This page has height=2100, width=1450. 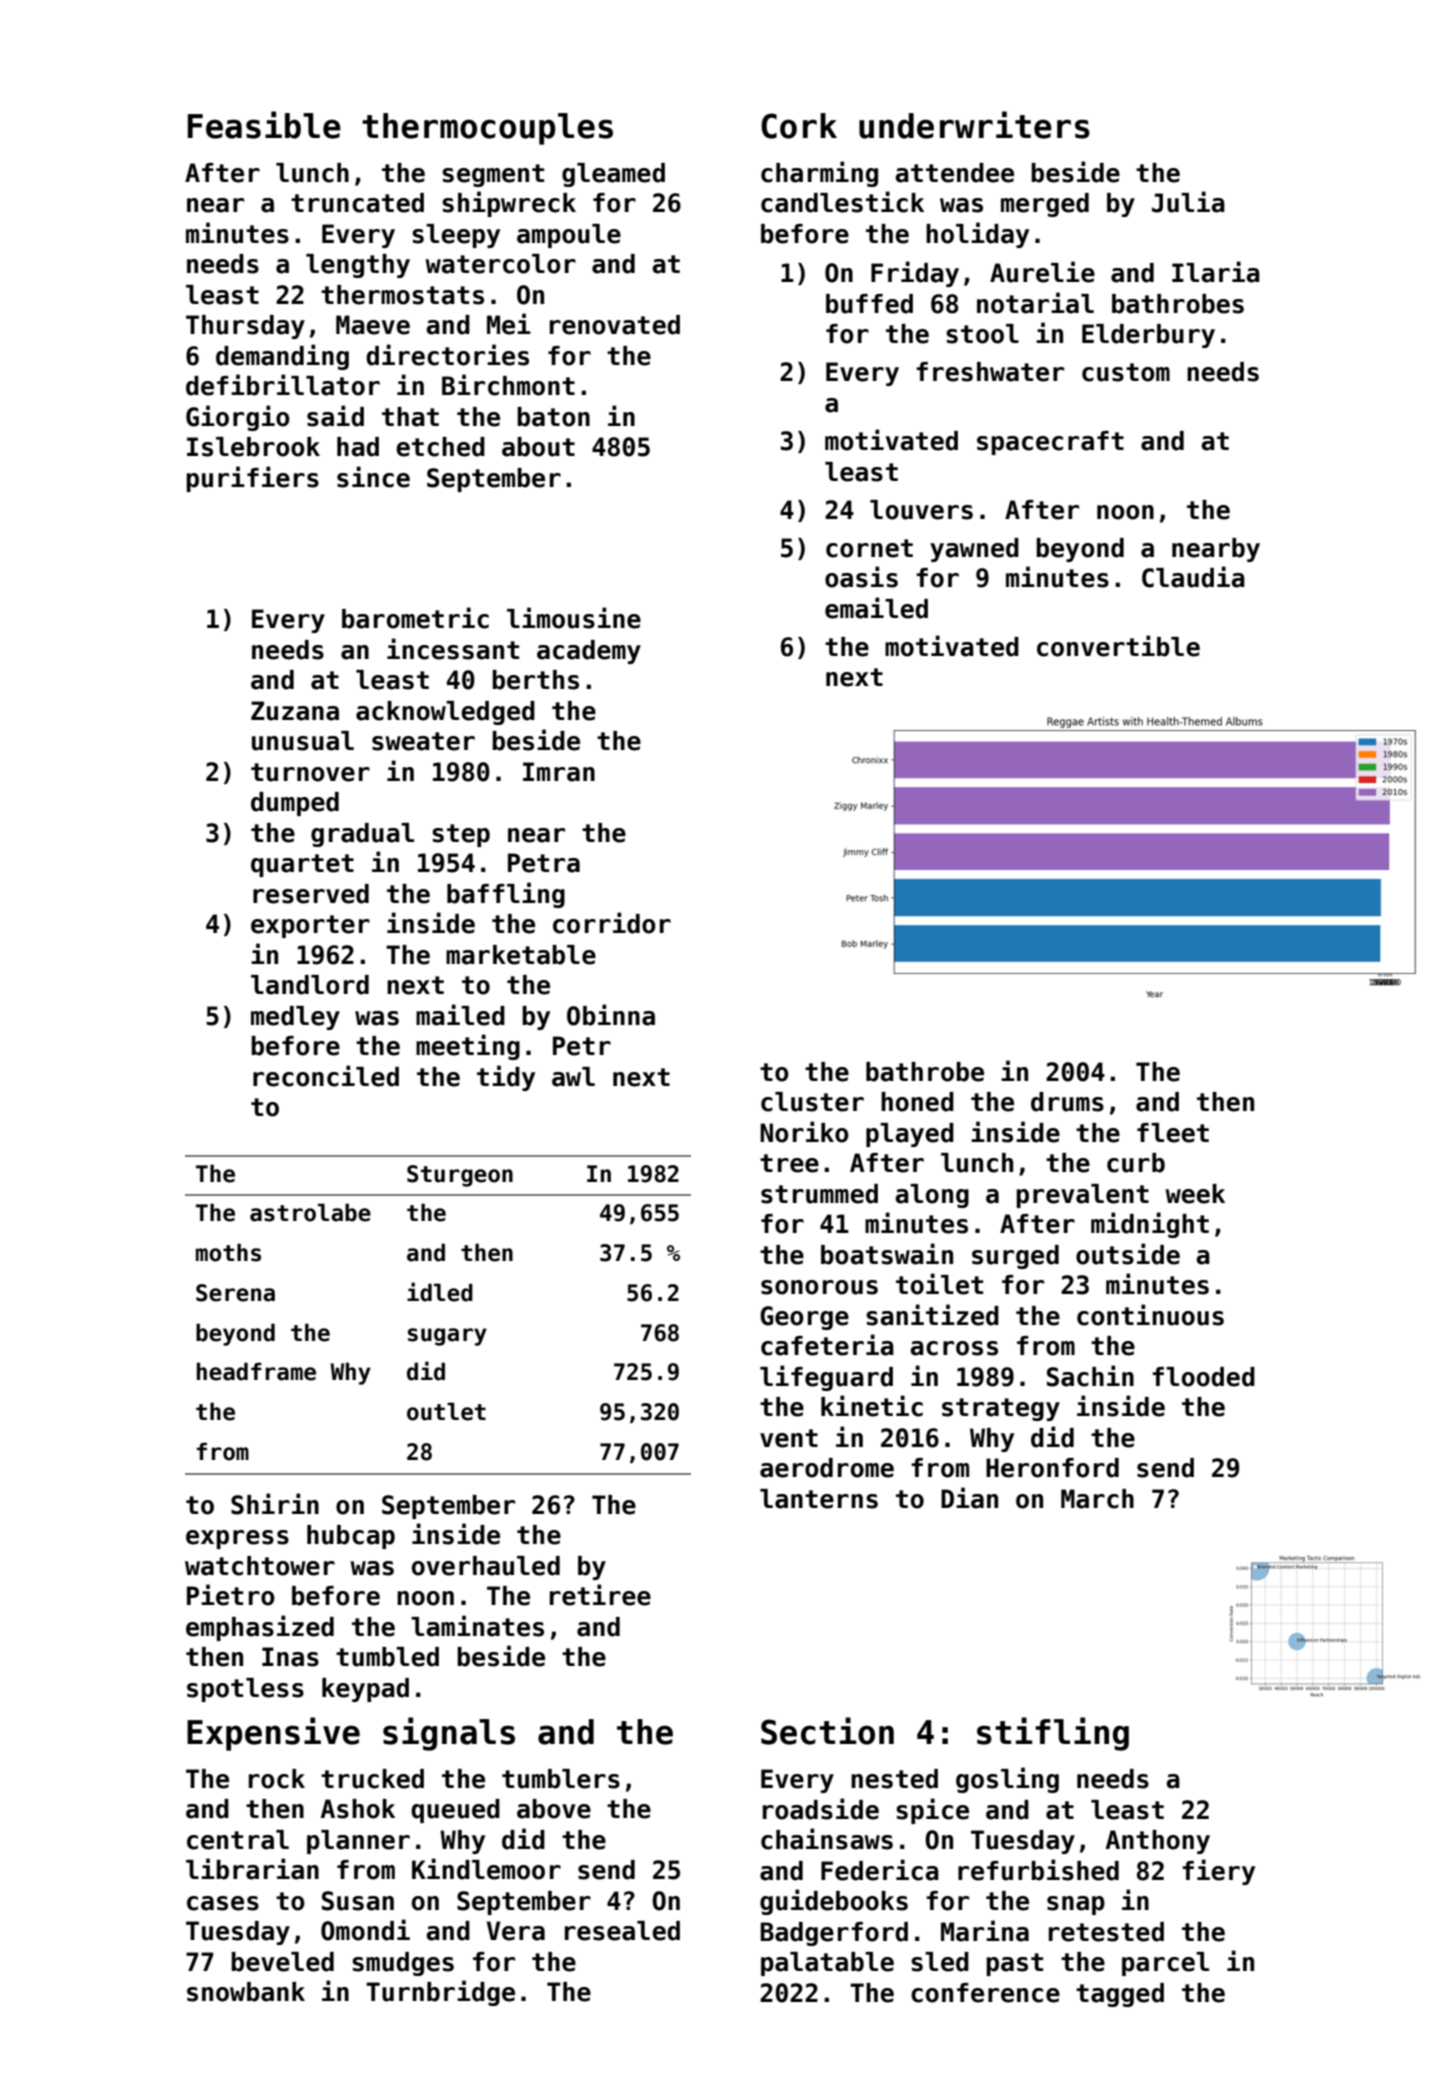 I want to click on yawned, so click(x=974, y=550).
